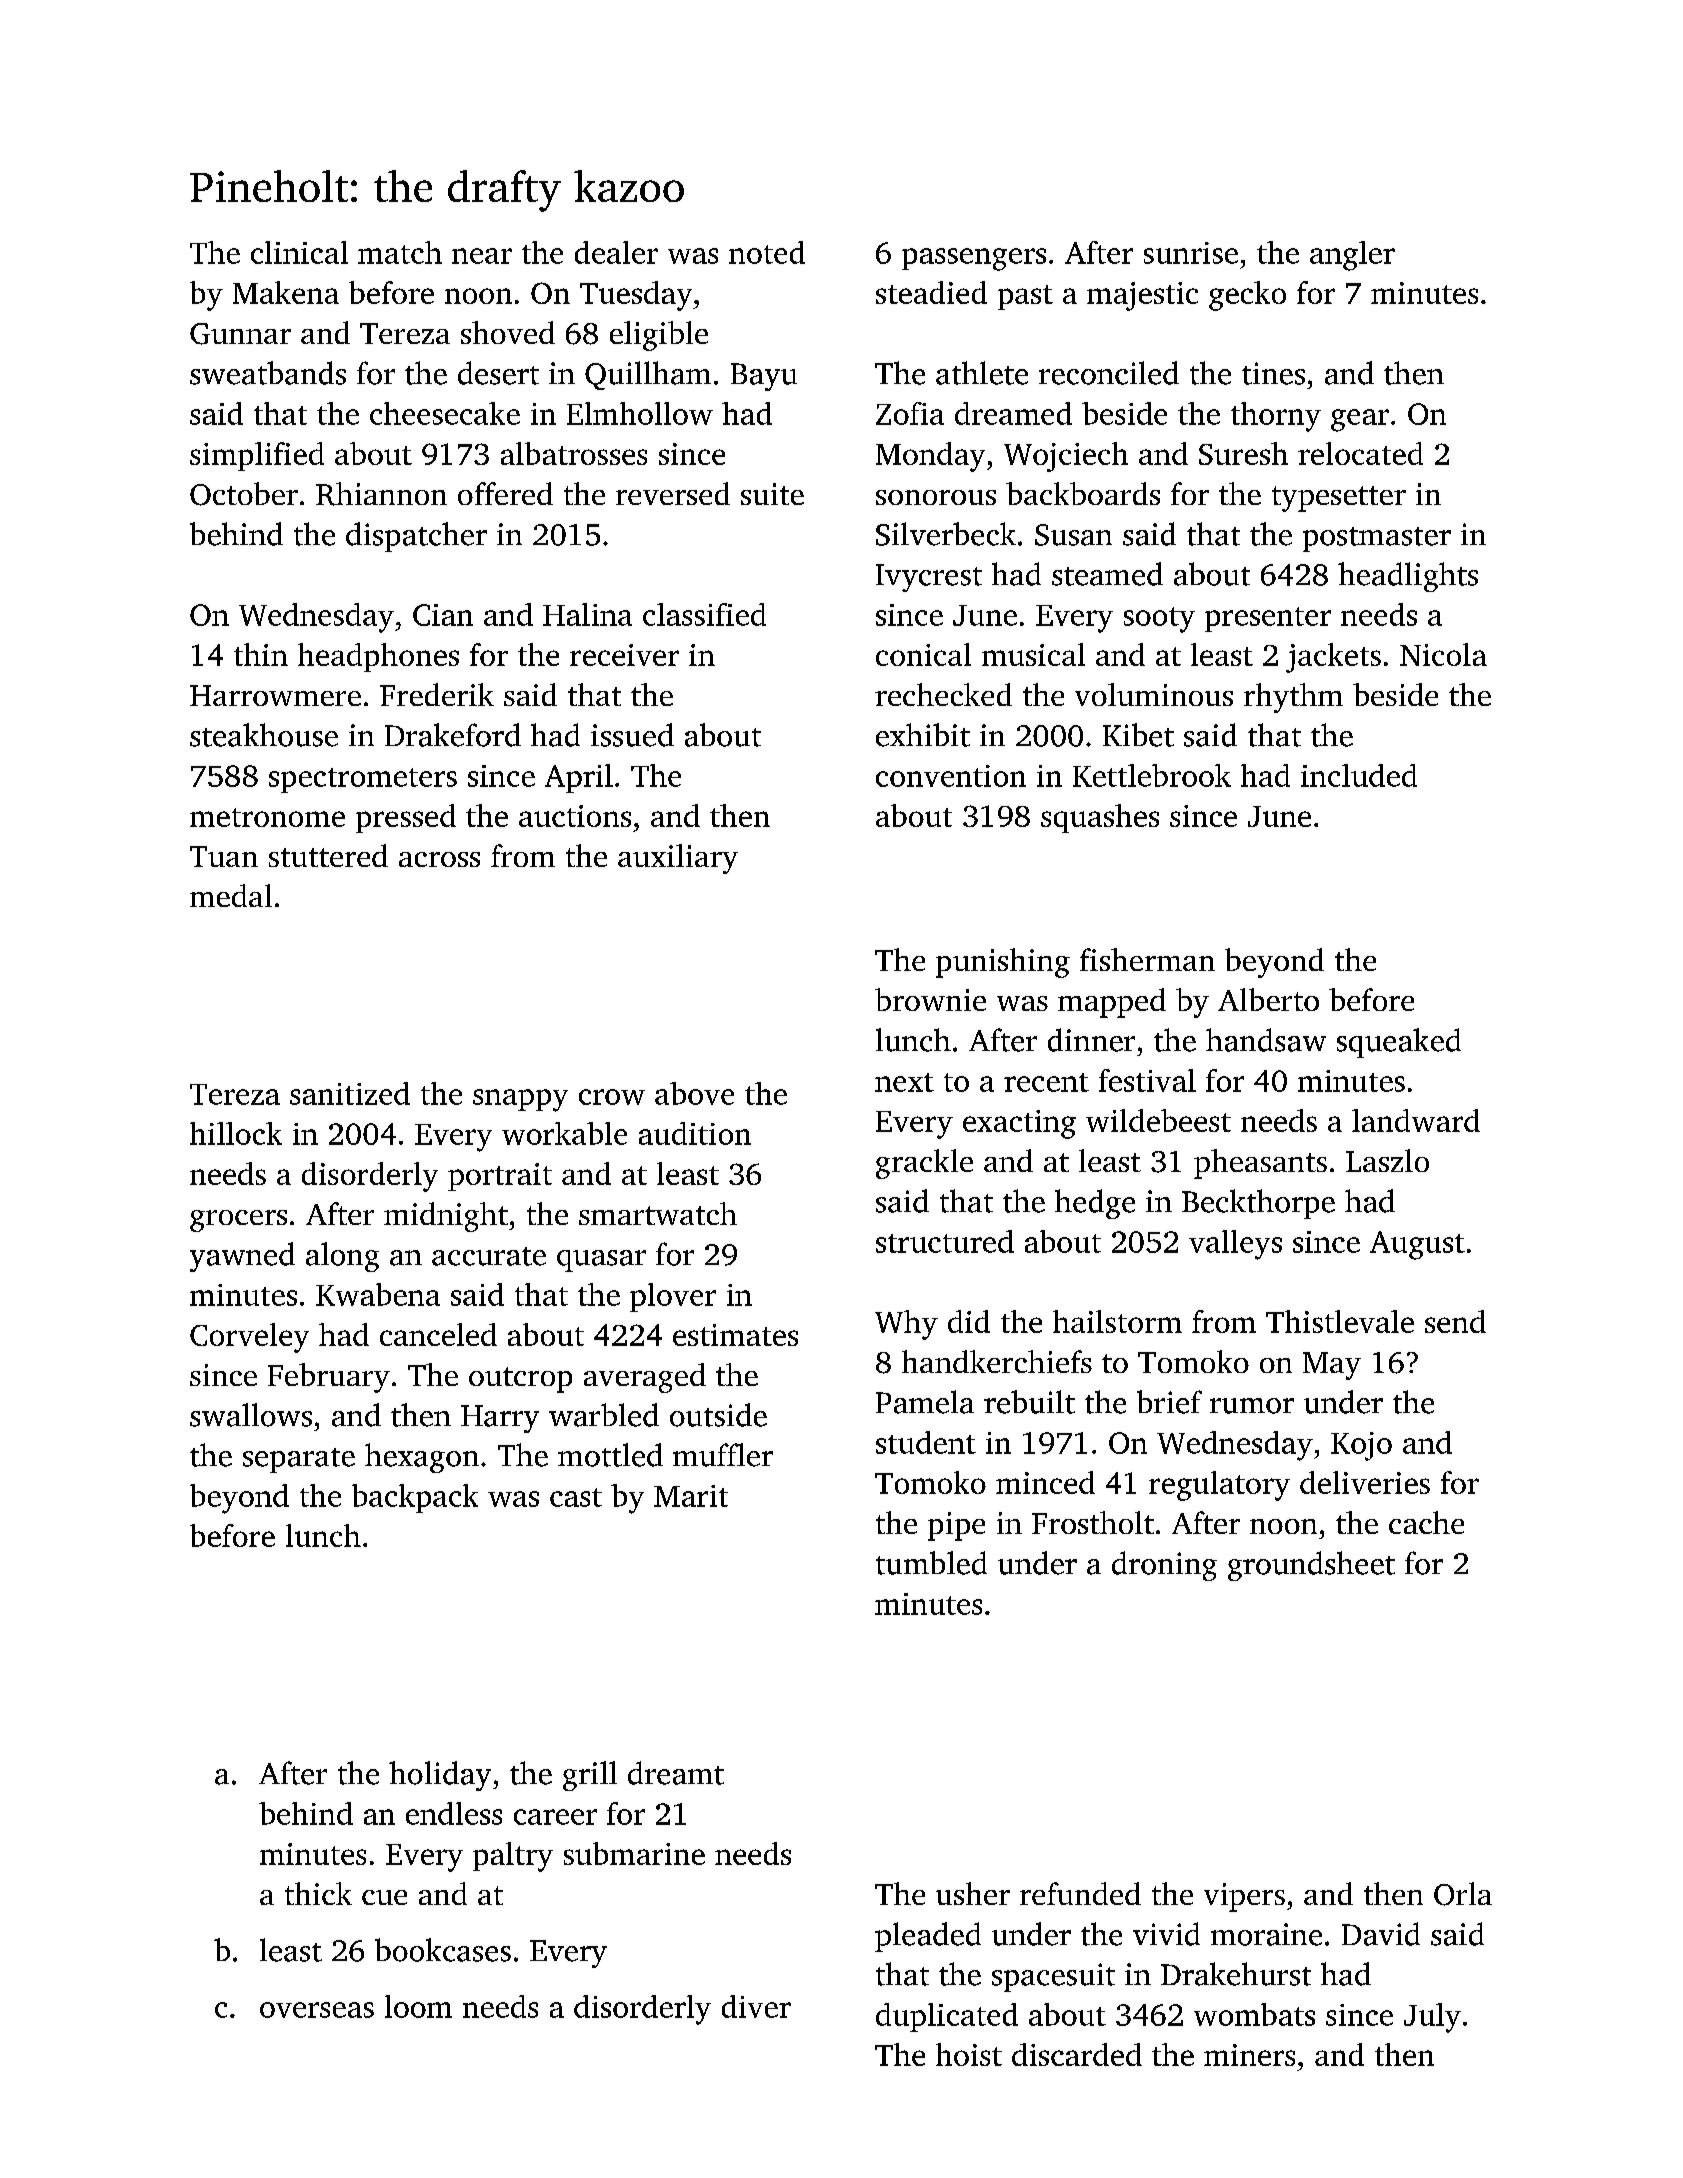  What do you see at coordinates (1266, 1934) in the page?
I see `moraine` at bounding box center [1266, 1934].
